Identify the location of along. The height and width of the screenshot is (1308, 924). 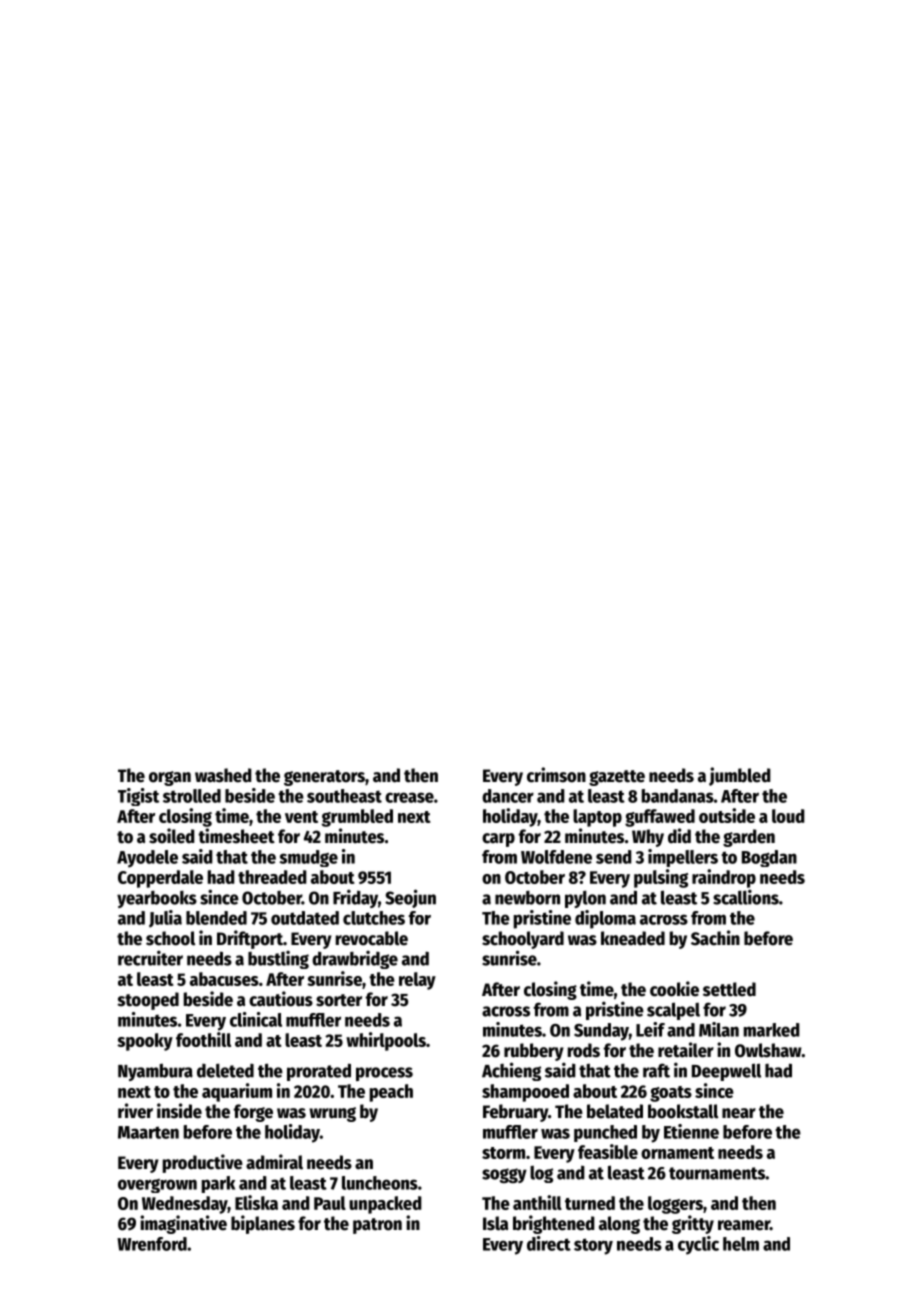
(619, 1225).
